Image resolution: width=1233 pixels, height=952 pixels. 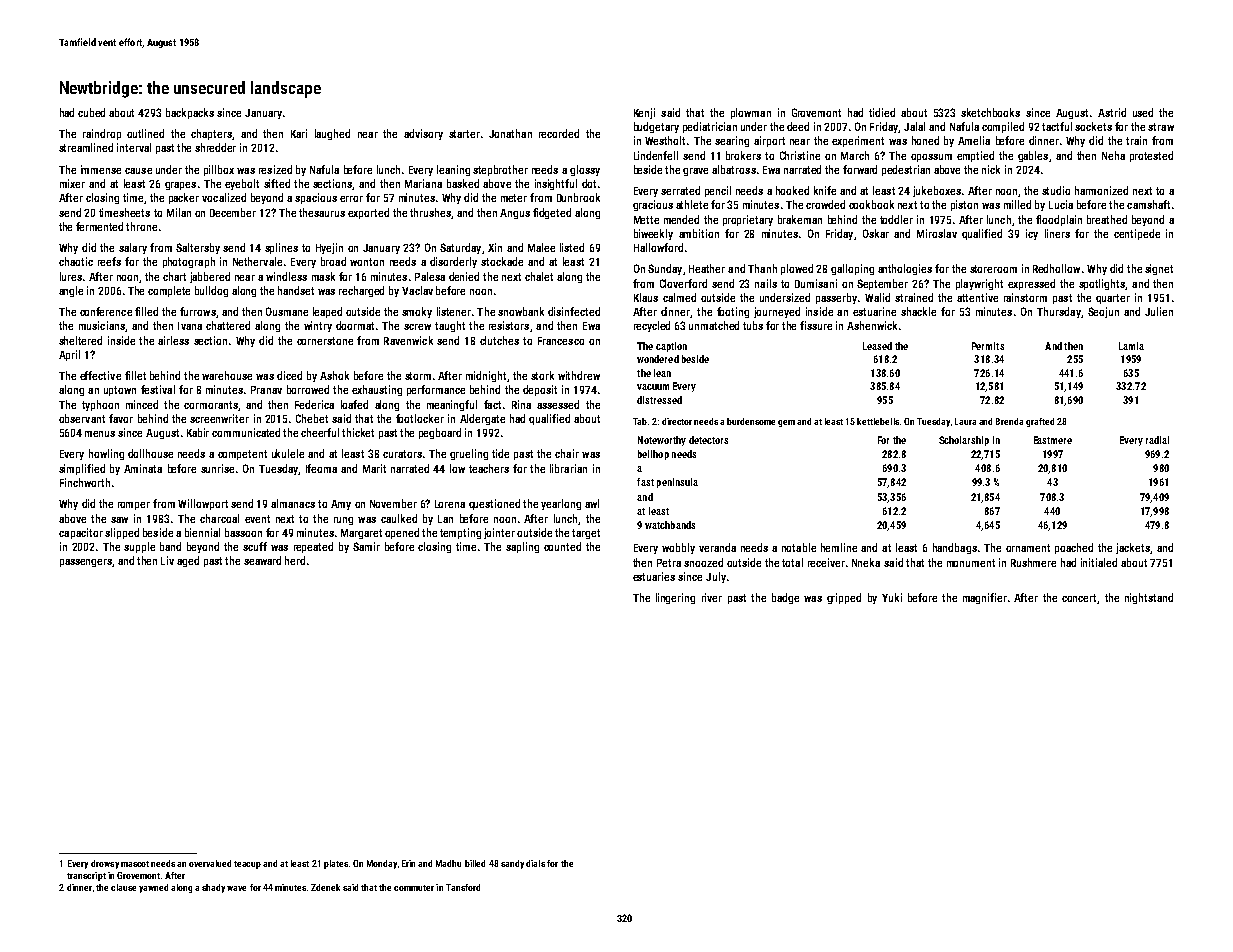 What do you see at coordinates (423, 134) in the screenshot?
I see `advisory` at bounding box center [423, 134].
